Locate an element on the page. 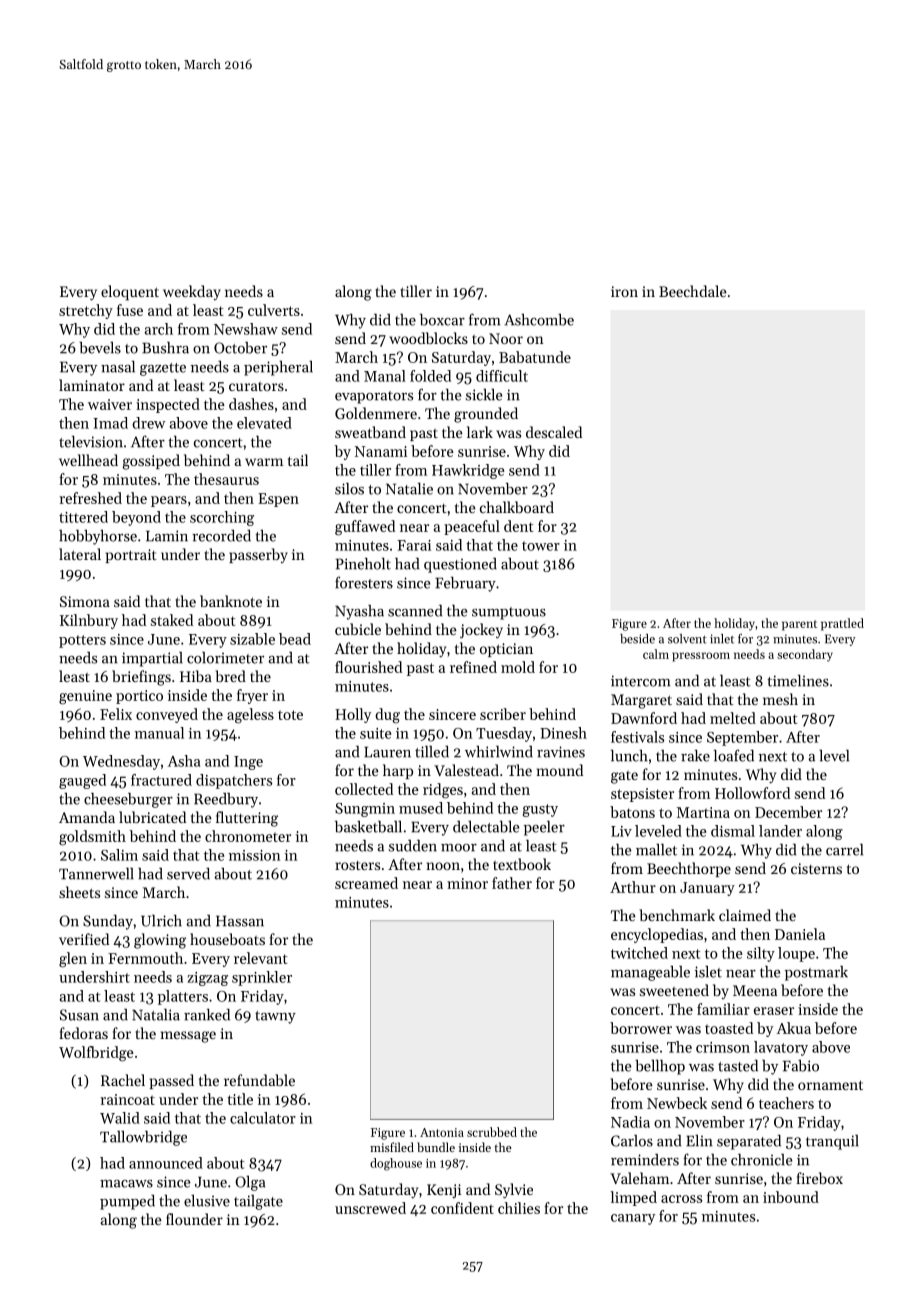  Beechdale is located at coordinates (693, 291).
